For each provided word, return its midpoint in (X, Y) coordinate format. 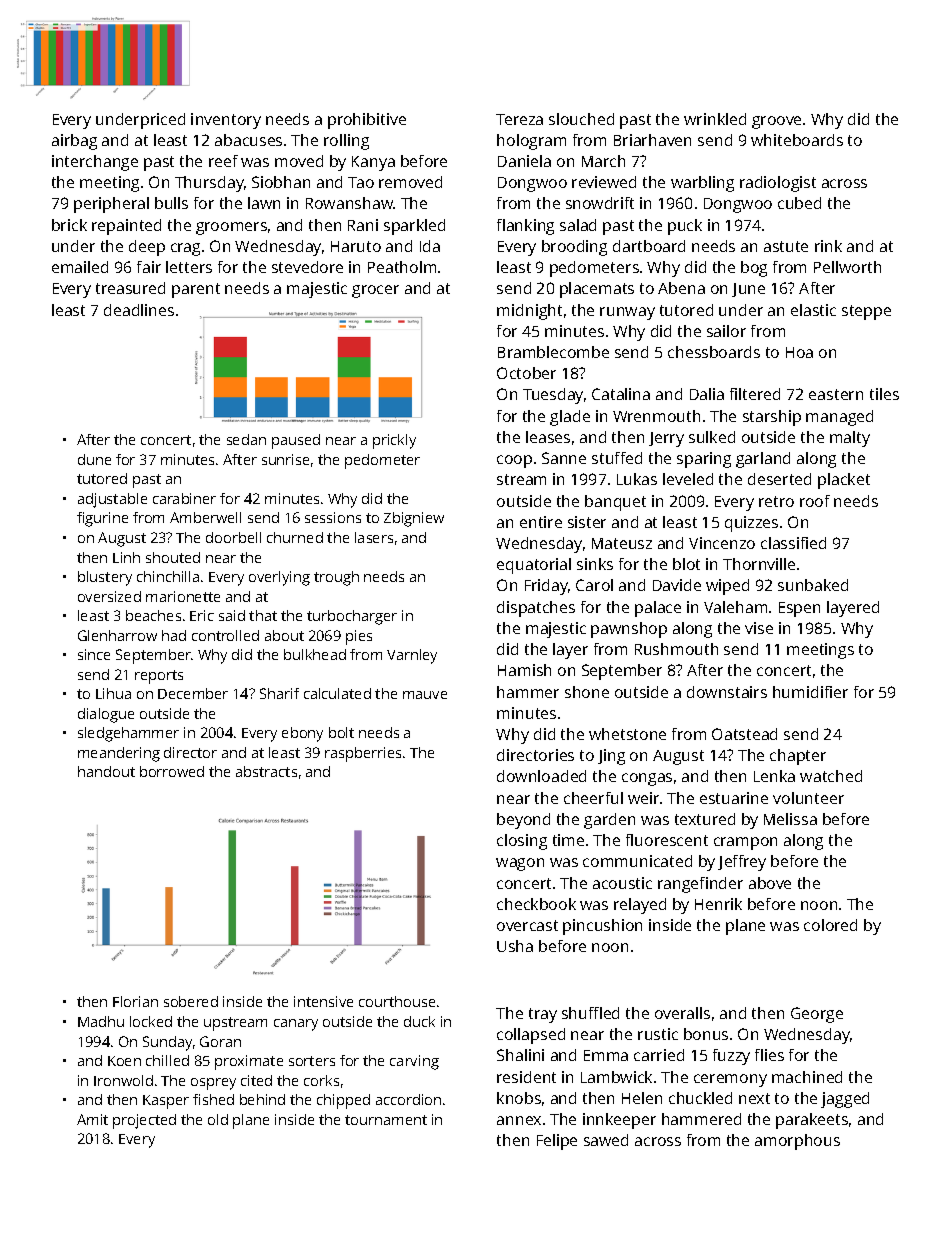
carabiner (184, 498)
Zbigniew (414, 519)
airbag (74, 142)
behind (262, 1099)
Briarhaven (652, 140)
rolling (346, 142)
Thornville (759, 564)
